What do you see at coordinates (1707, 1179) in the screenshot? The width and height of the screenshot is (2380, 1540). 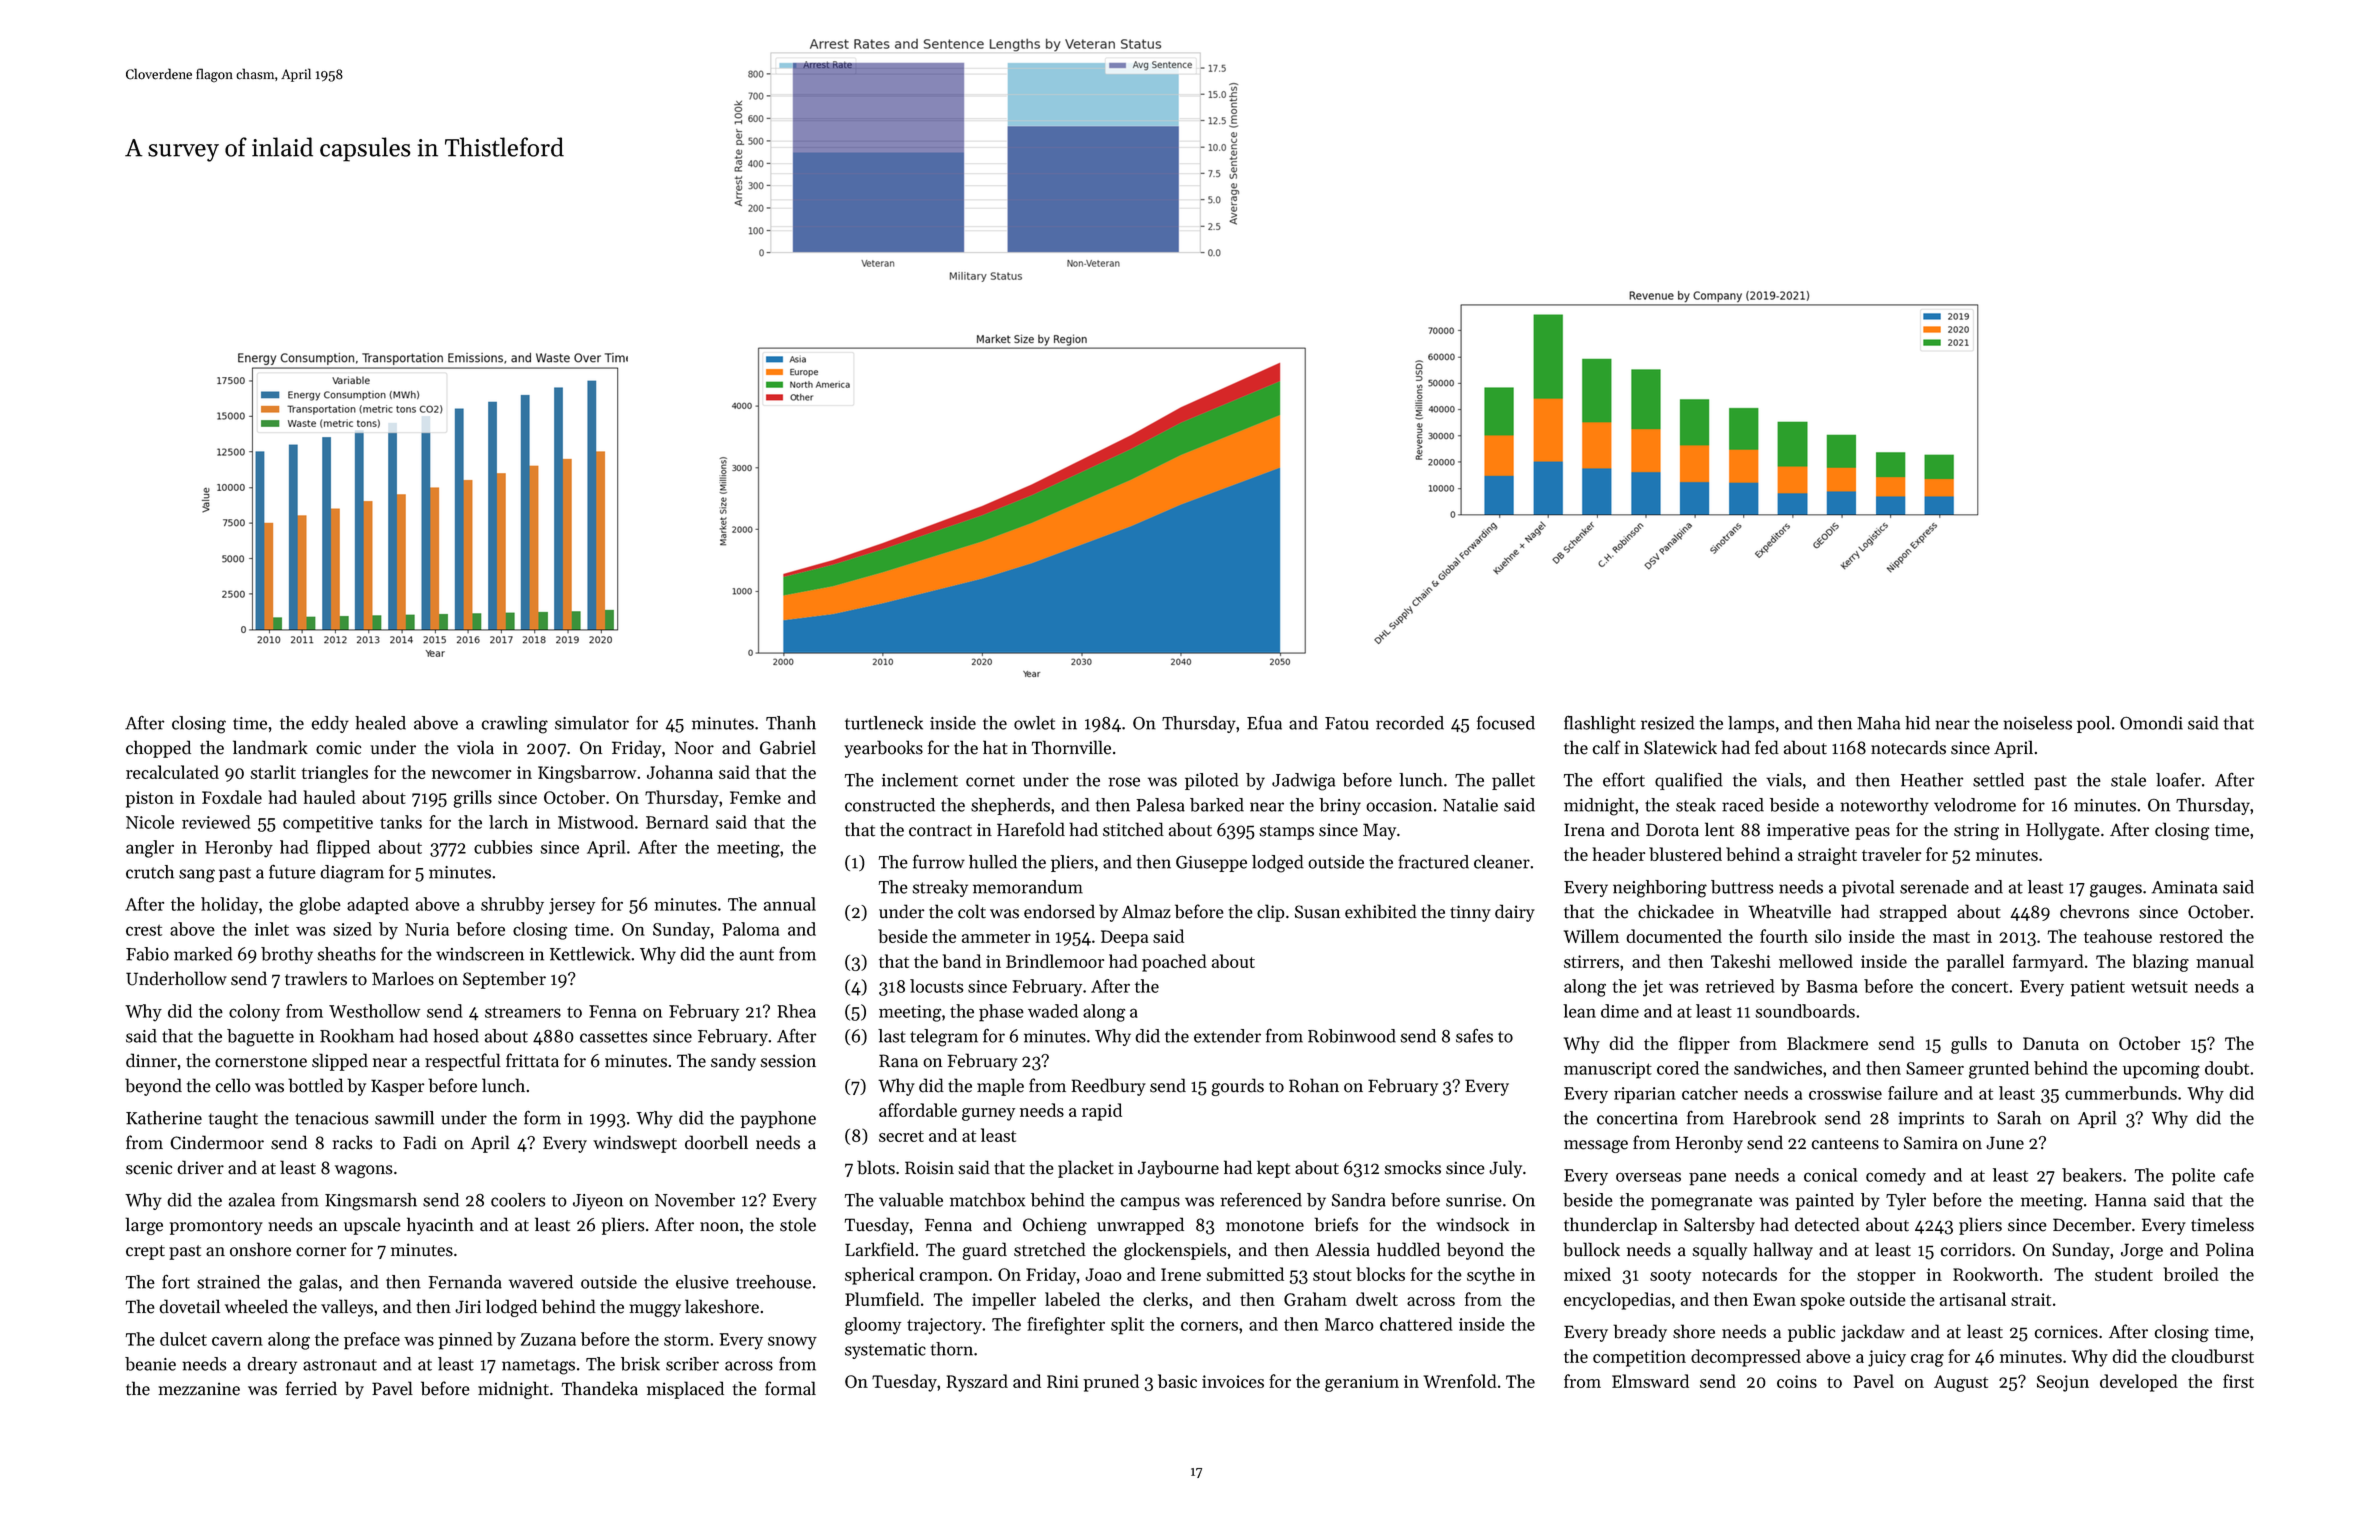 I see `pane` at bounding box center [1707, 1179].
